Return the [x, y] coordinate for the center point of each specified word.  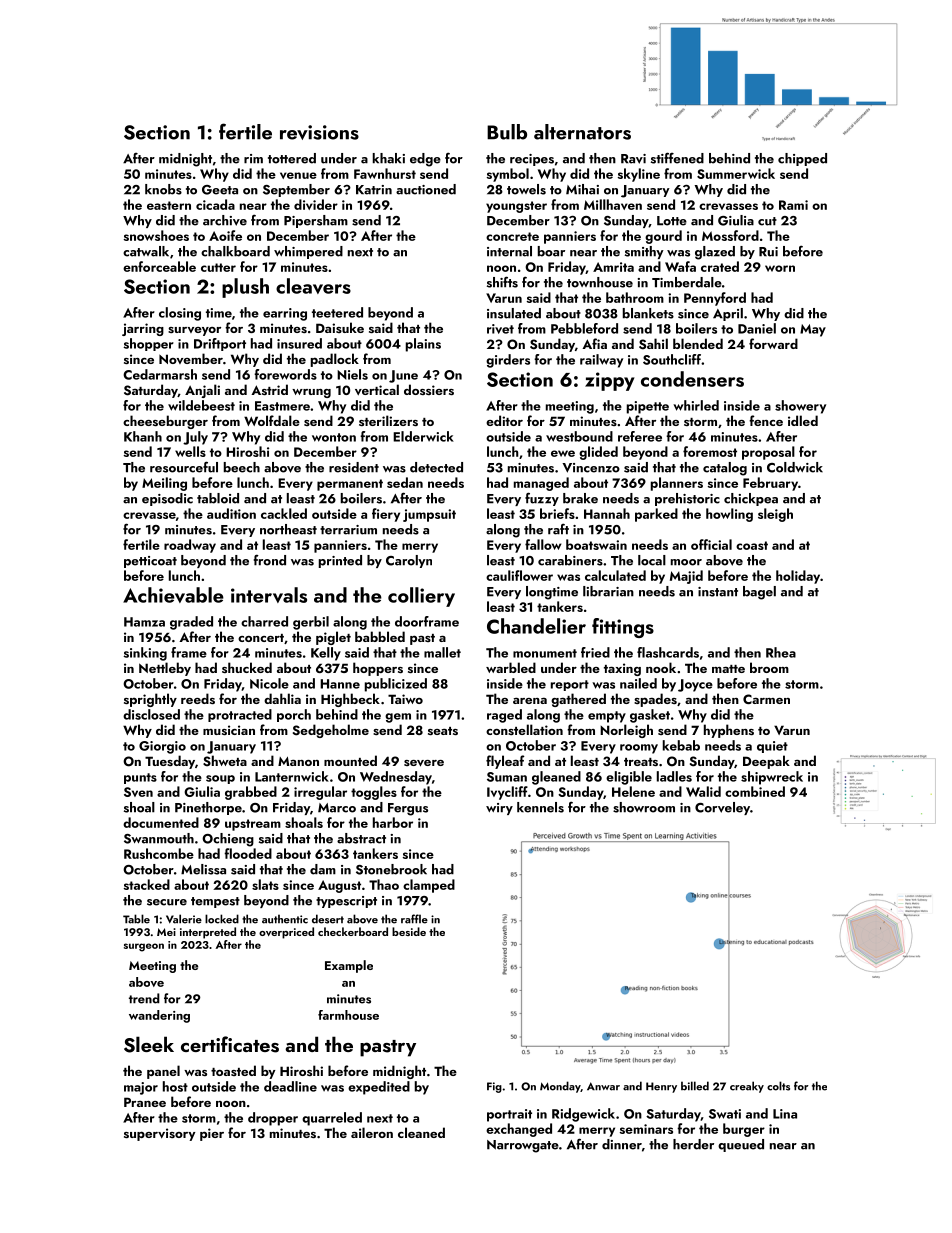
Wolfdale [272, 420]
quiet [772, 747]
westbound [579, 436]
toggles [374, 793]
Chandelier [536, 626]
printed [340, 561]
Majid [686, 577]
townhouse [600, 282]
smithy [644, 252]
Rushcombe [159, 853]
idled [803, 420]
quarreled [332, 1119]
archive [225, 220]
